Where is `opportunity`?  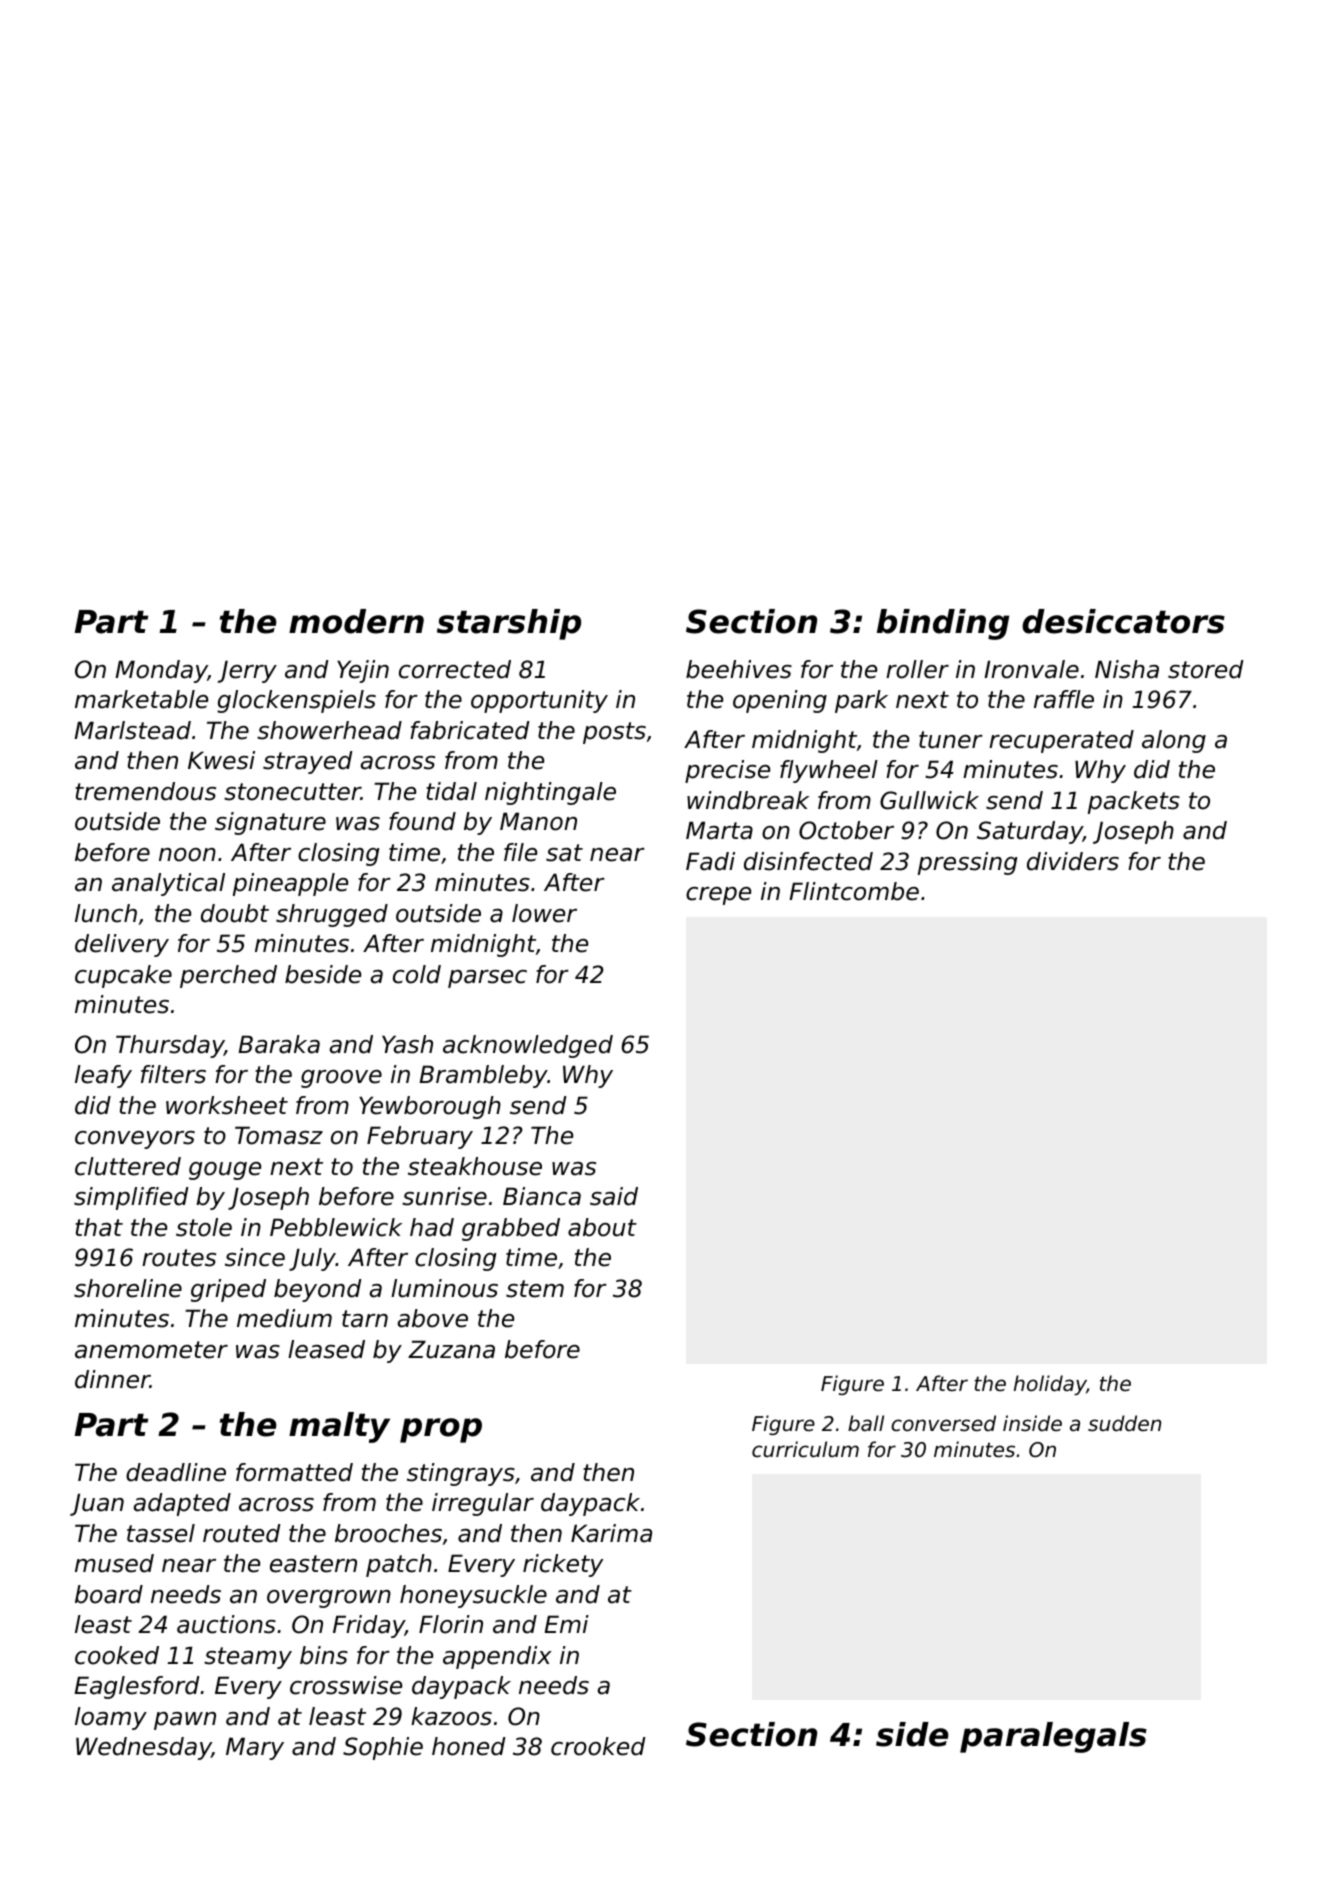 opportunity is located at coordinates (539, 701).
